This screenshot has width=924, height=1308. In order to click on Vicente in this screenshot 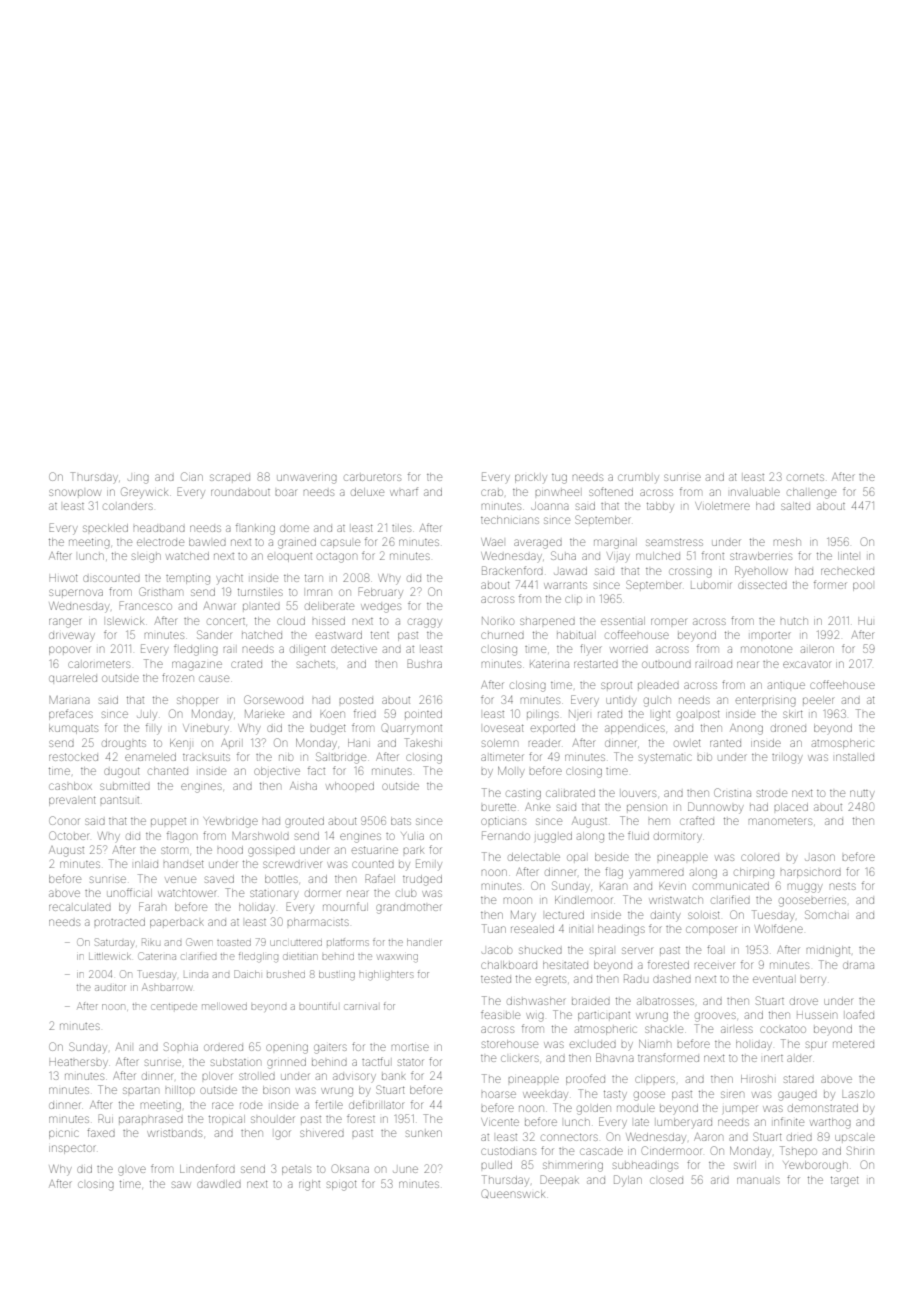, I will do `click(500, 1122)`.
